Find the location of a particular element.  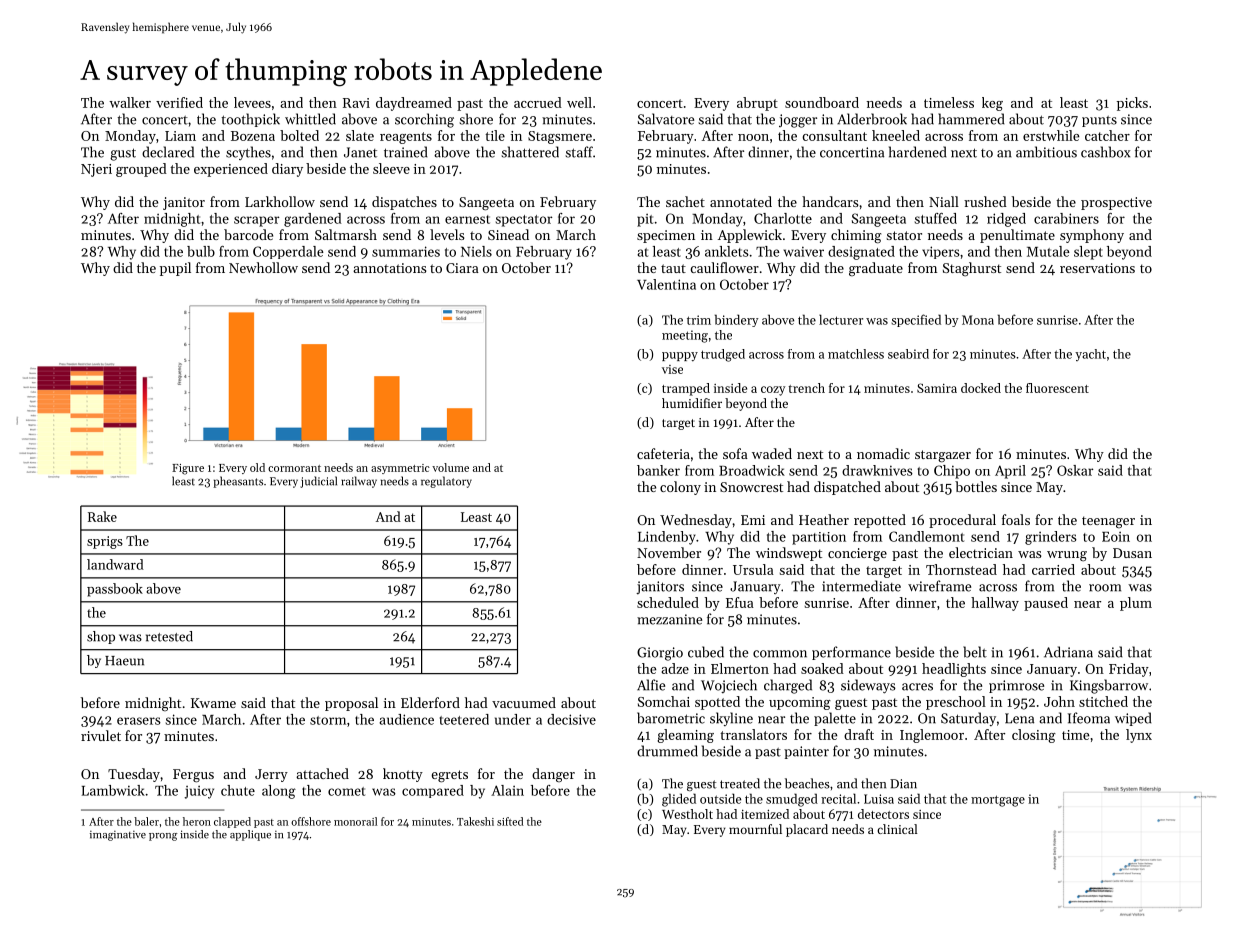

Newhollow is located at coordinates (263, 267).
